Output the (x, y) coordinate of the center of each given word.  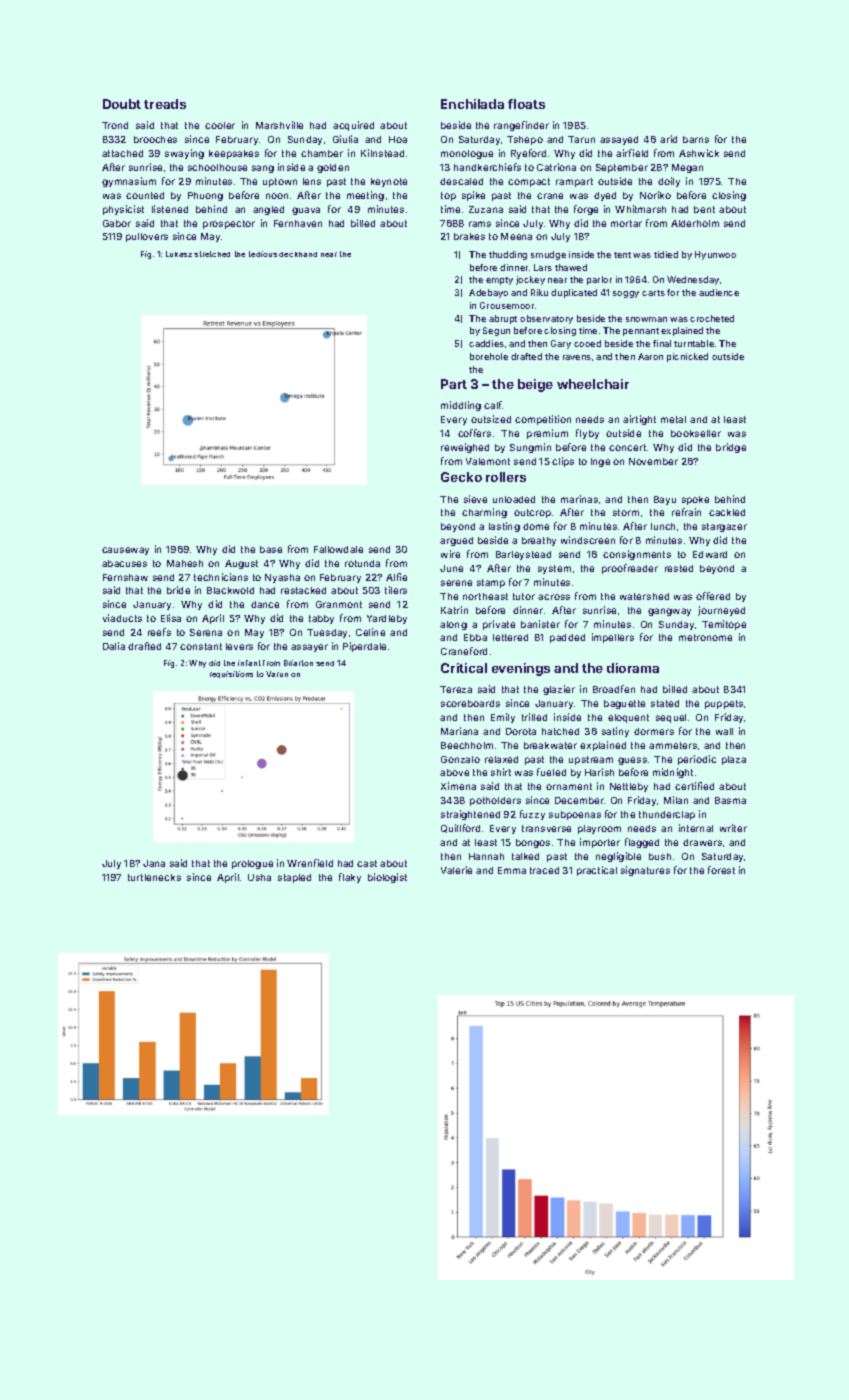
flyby (587, 434)
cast (367, 863)
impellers (613, 638)
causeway (125, 551)
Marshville (279, 125)
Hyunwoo (715, 255)
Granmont (339, 604)
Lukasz (179, 254)
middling (461, 406)
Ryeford (528, 154)
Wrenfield (310, 863)
